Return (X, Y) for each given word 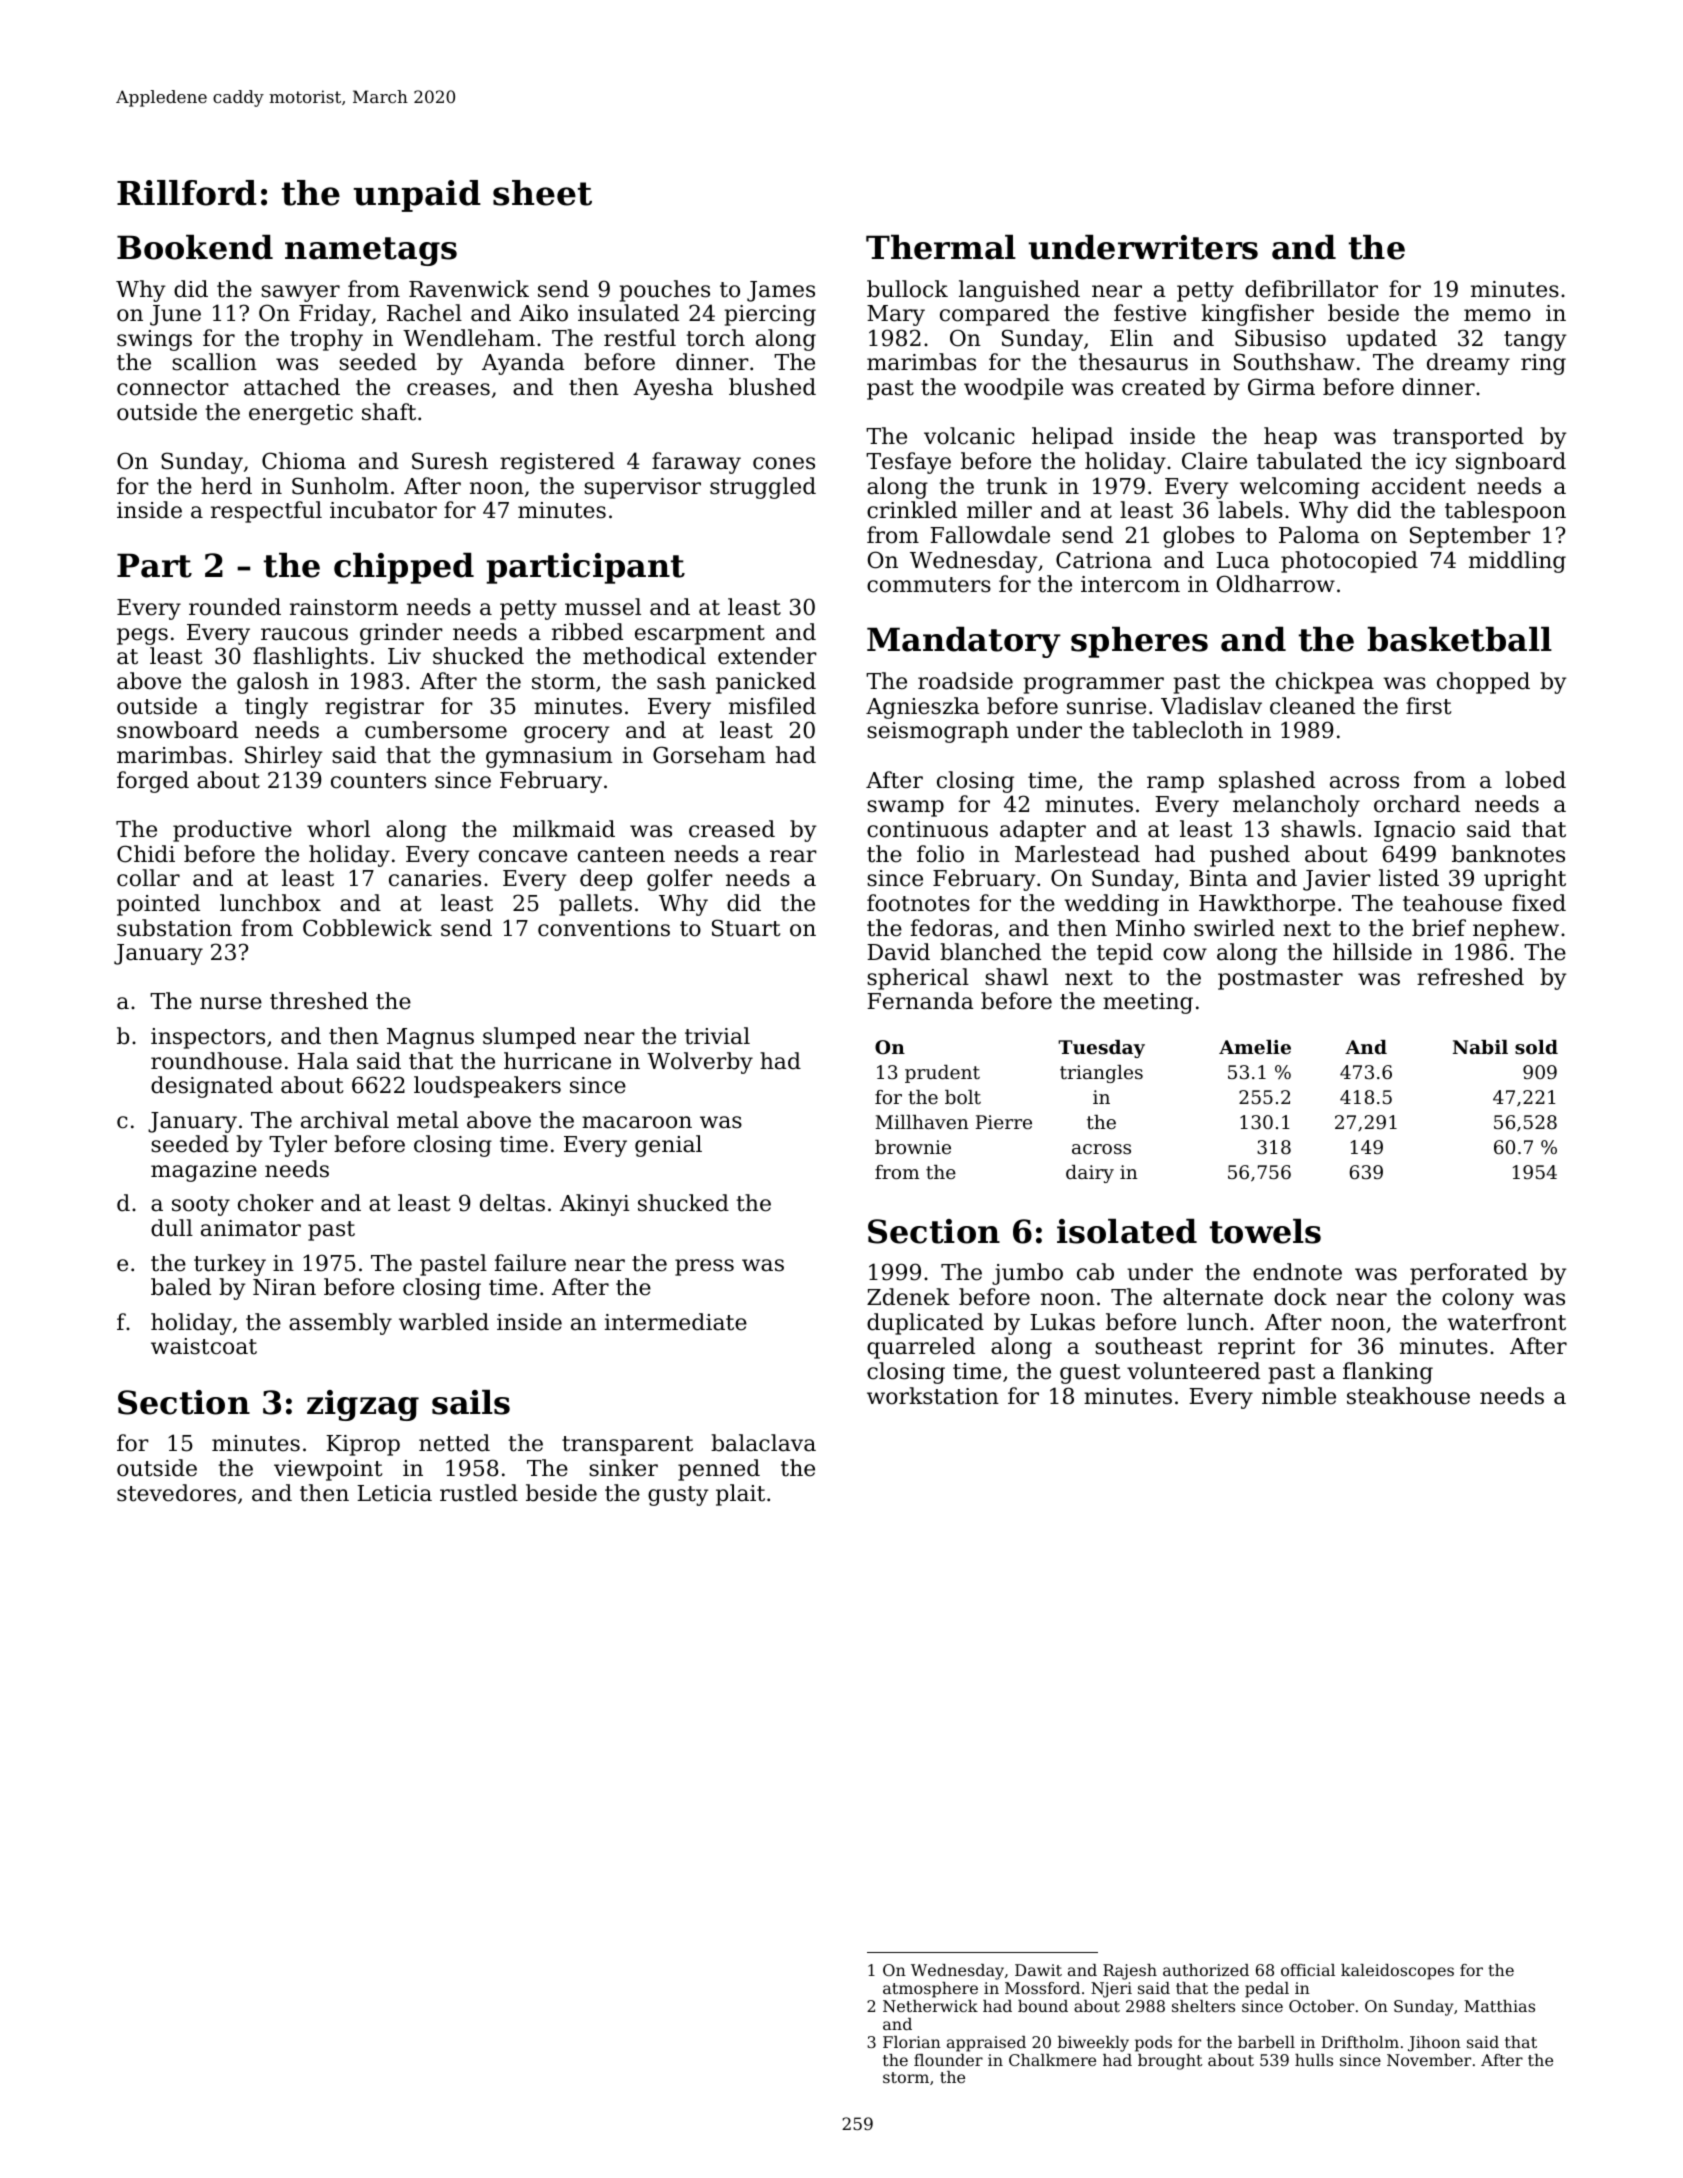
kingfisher (1257, 315)
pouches (664, 291)
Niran (284, 1287)
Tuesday (1101, 1049)
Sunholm (340, 486)
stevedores (176, 1493)
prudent (942, 1074)
